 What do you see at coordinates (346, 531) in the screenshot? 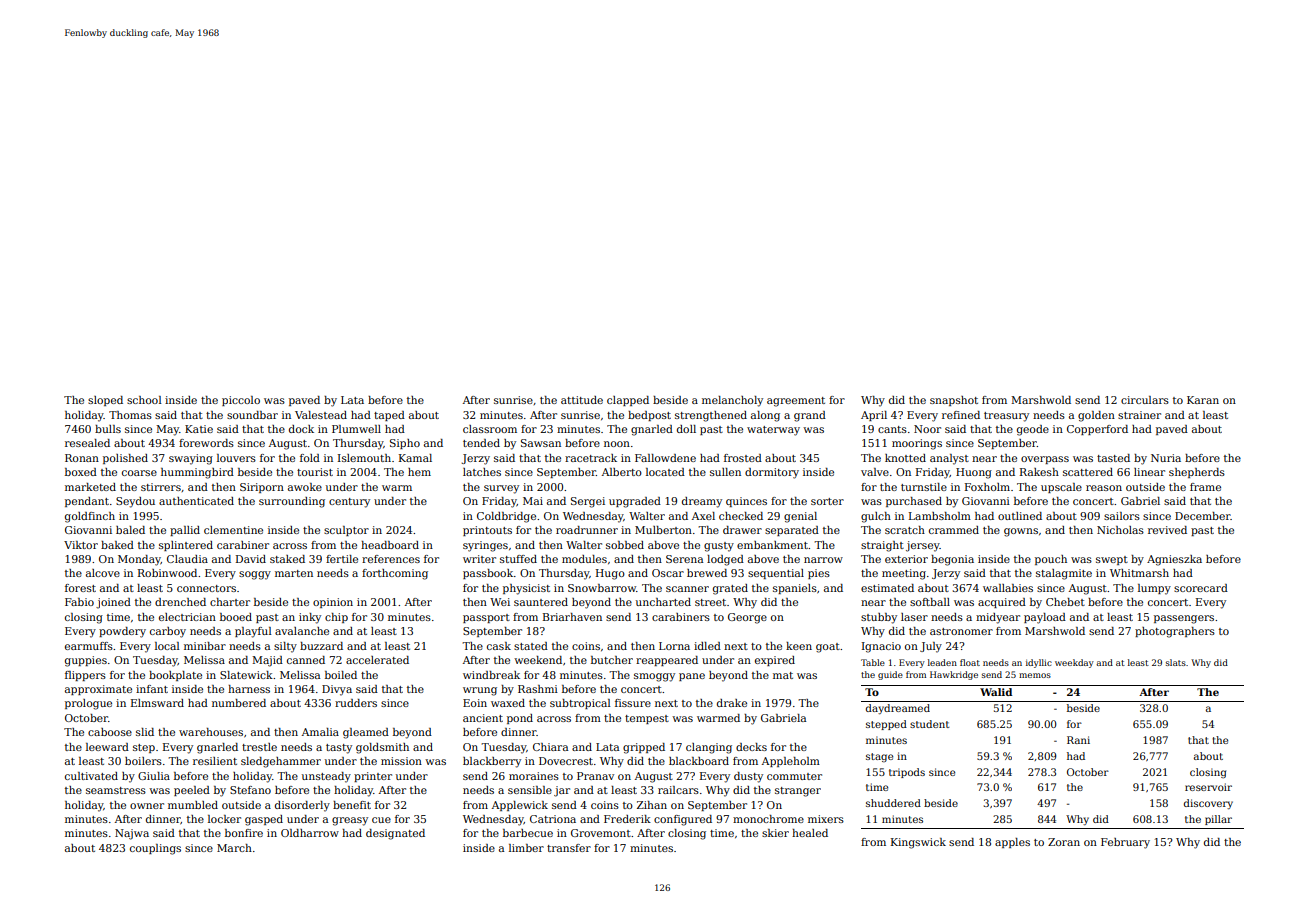
I see `sculptor` at bounding box center [346, 531].
